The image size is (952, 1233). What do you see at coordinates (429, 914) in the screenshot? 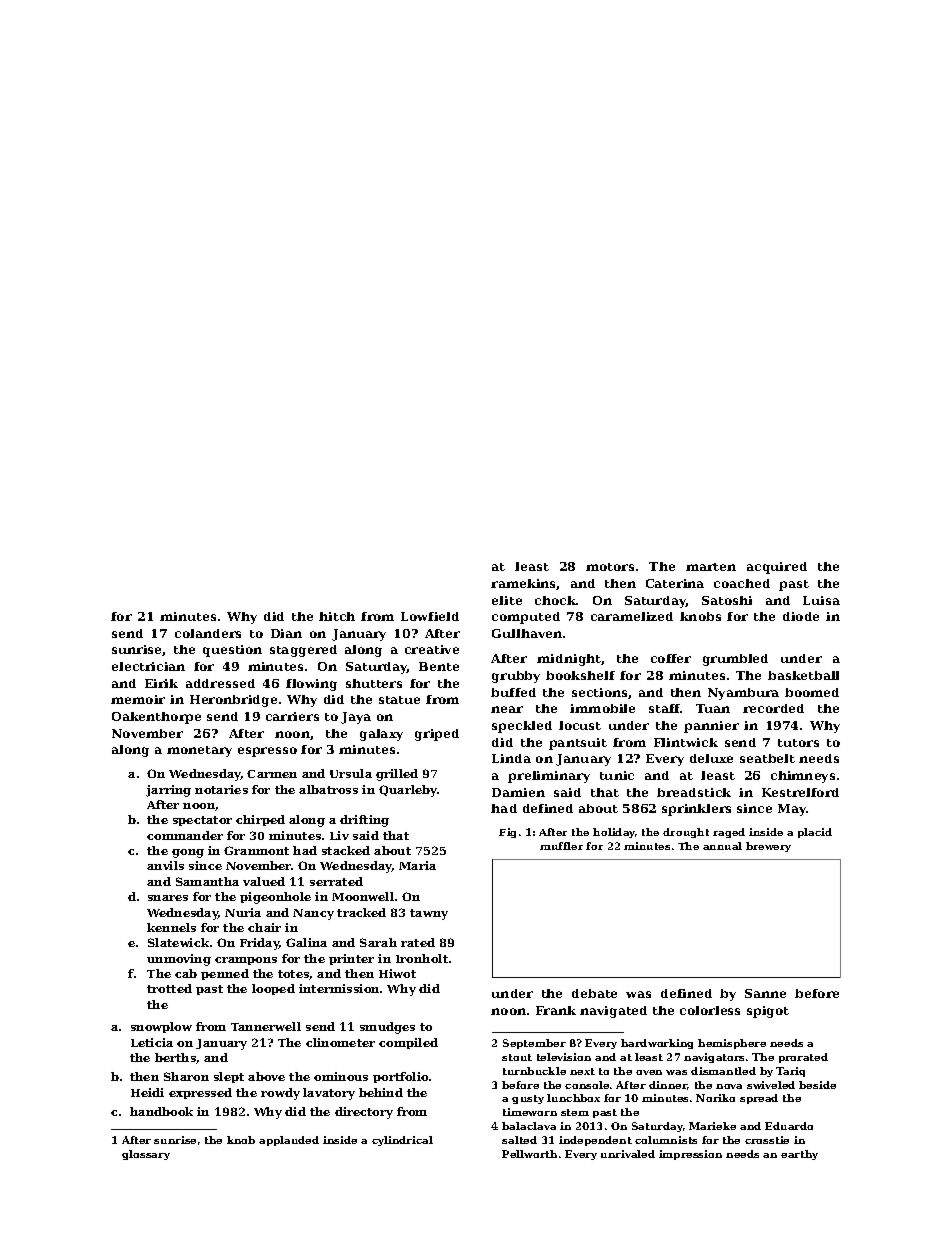
I see `tawny` at bounding box center [429, 914].
